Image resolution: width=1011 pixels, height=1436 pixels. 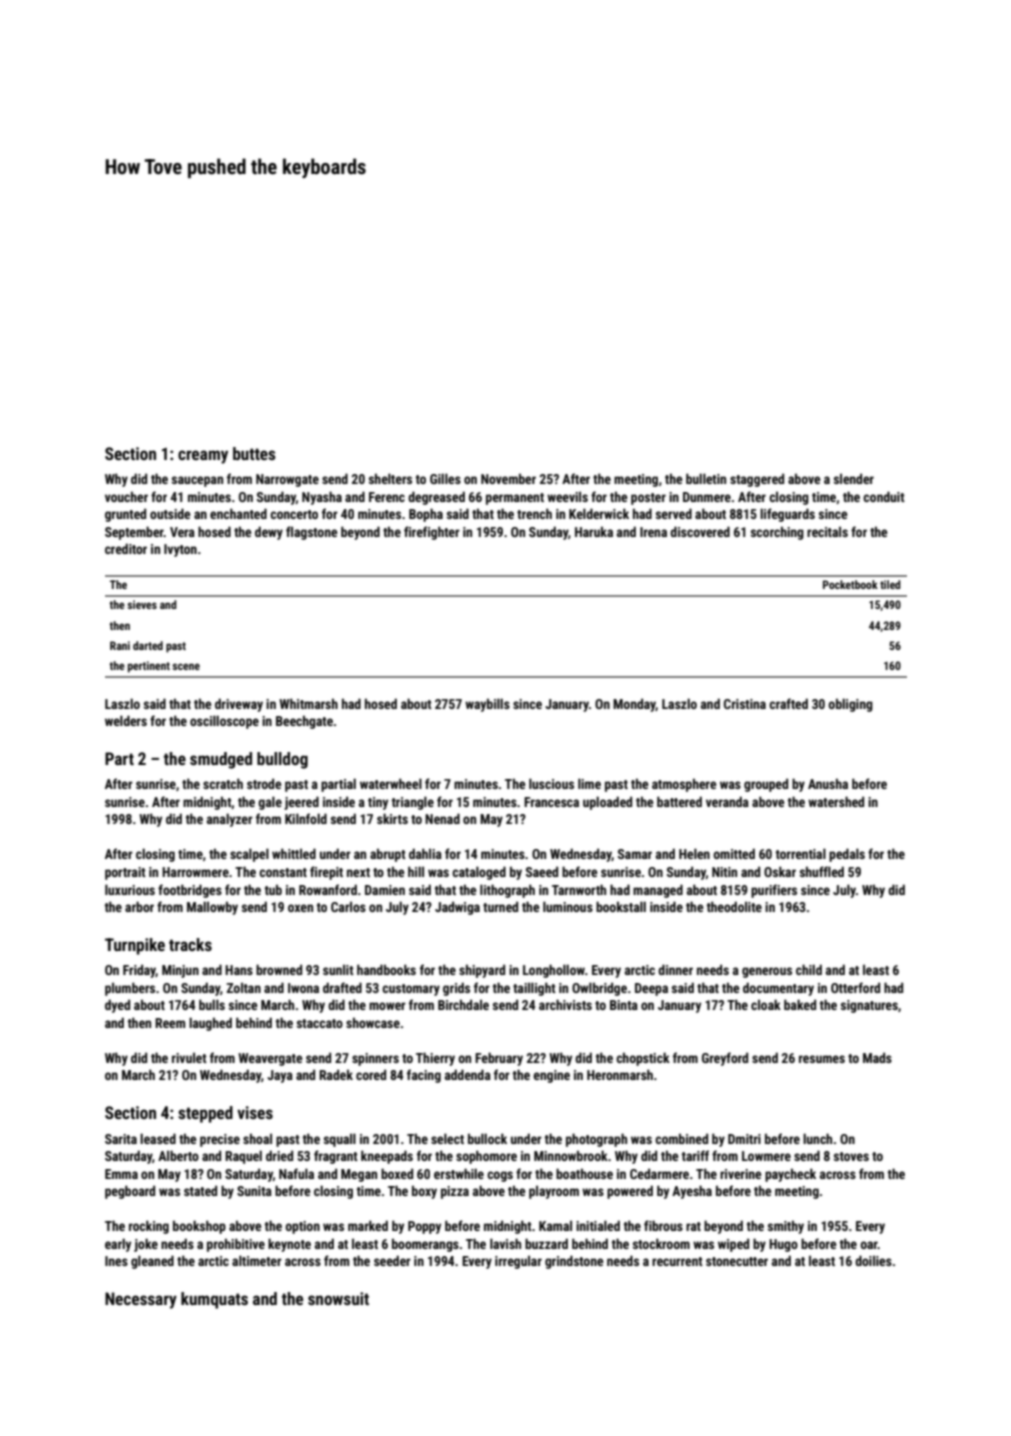 I want to click on shelters, so click(x=390, y=478).
